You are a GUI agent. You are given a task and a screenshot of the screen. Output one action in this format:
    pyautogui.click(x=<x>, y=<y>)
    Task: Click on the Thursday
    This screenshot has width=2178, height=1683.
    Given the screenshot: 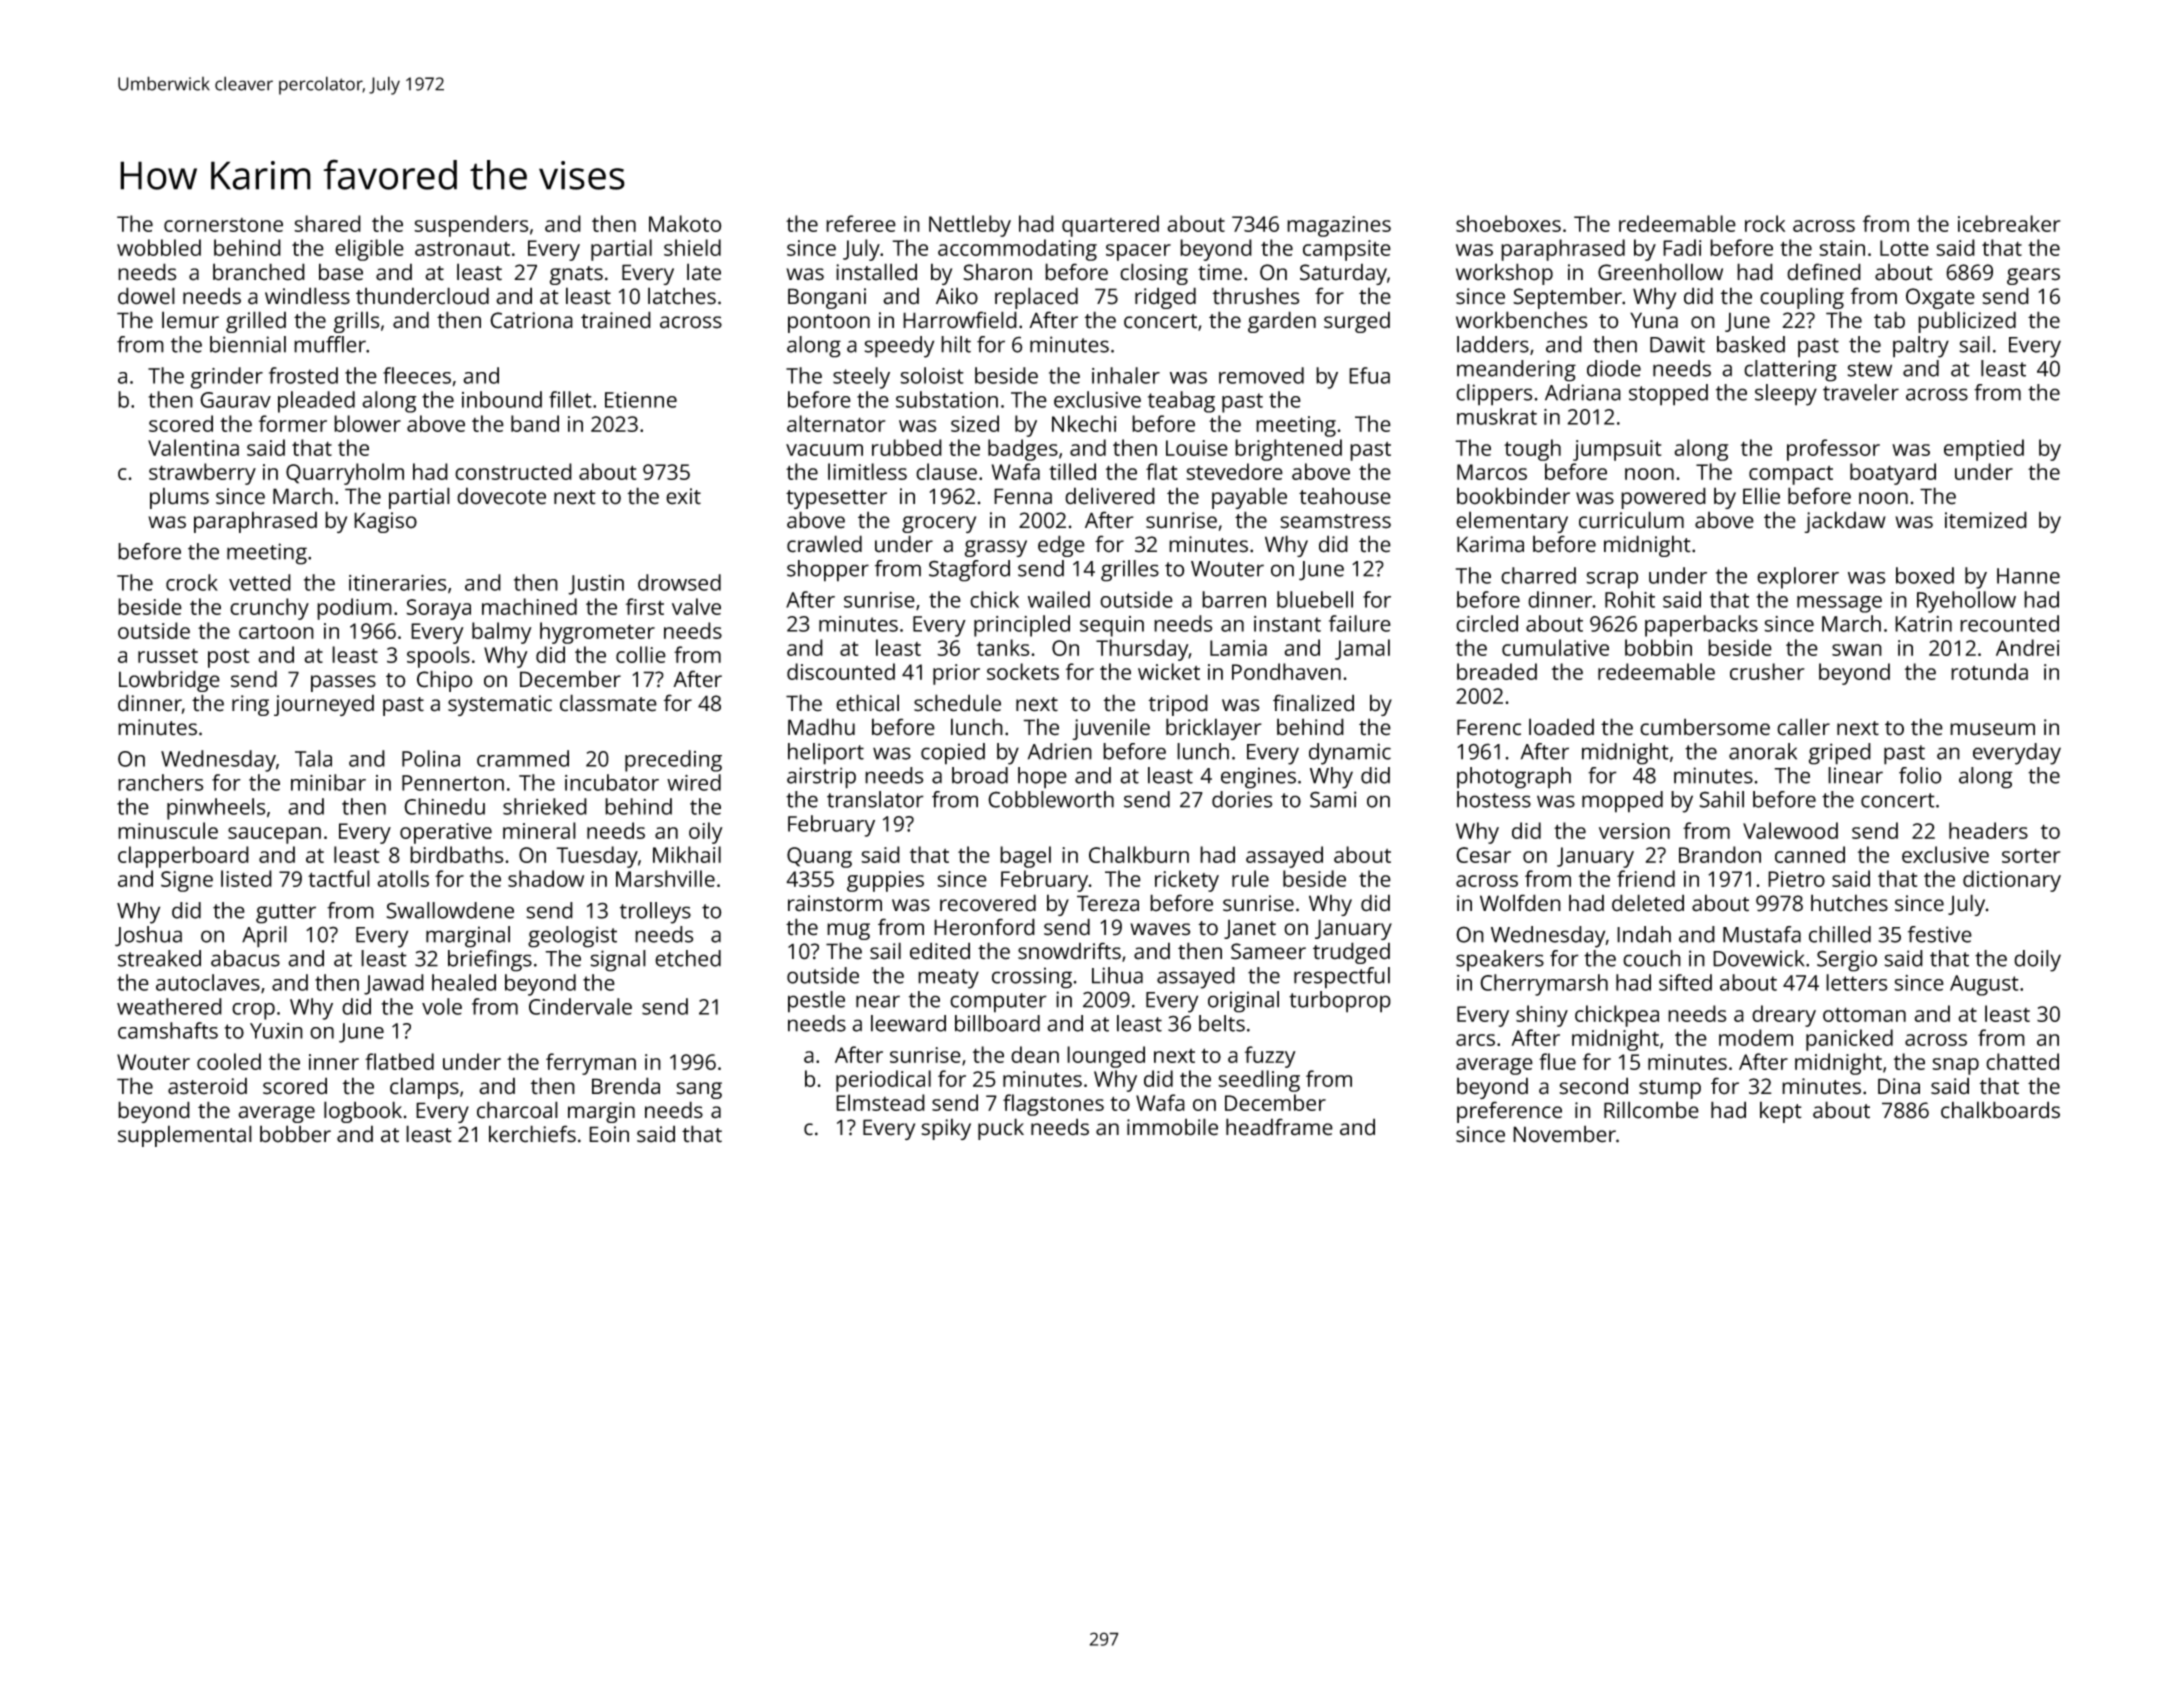 What is the action you would take?
    pyautogui.click(x=1142, y=650)
